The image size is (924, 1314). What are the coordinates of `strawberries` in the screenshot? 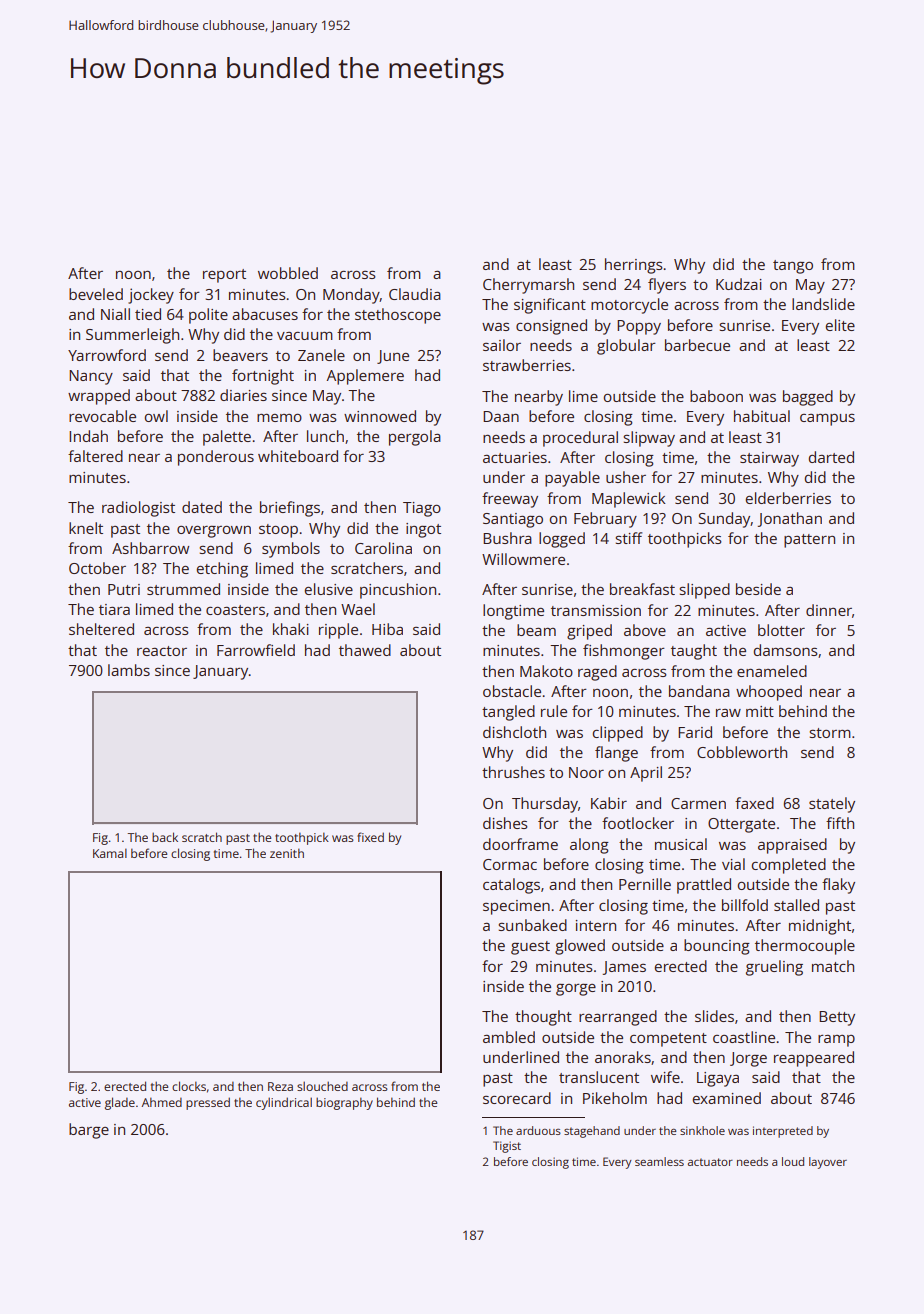 It's located at (527, 365).
